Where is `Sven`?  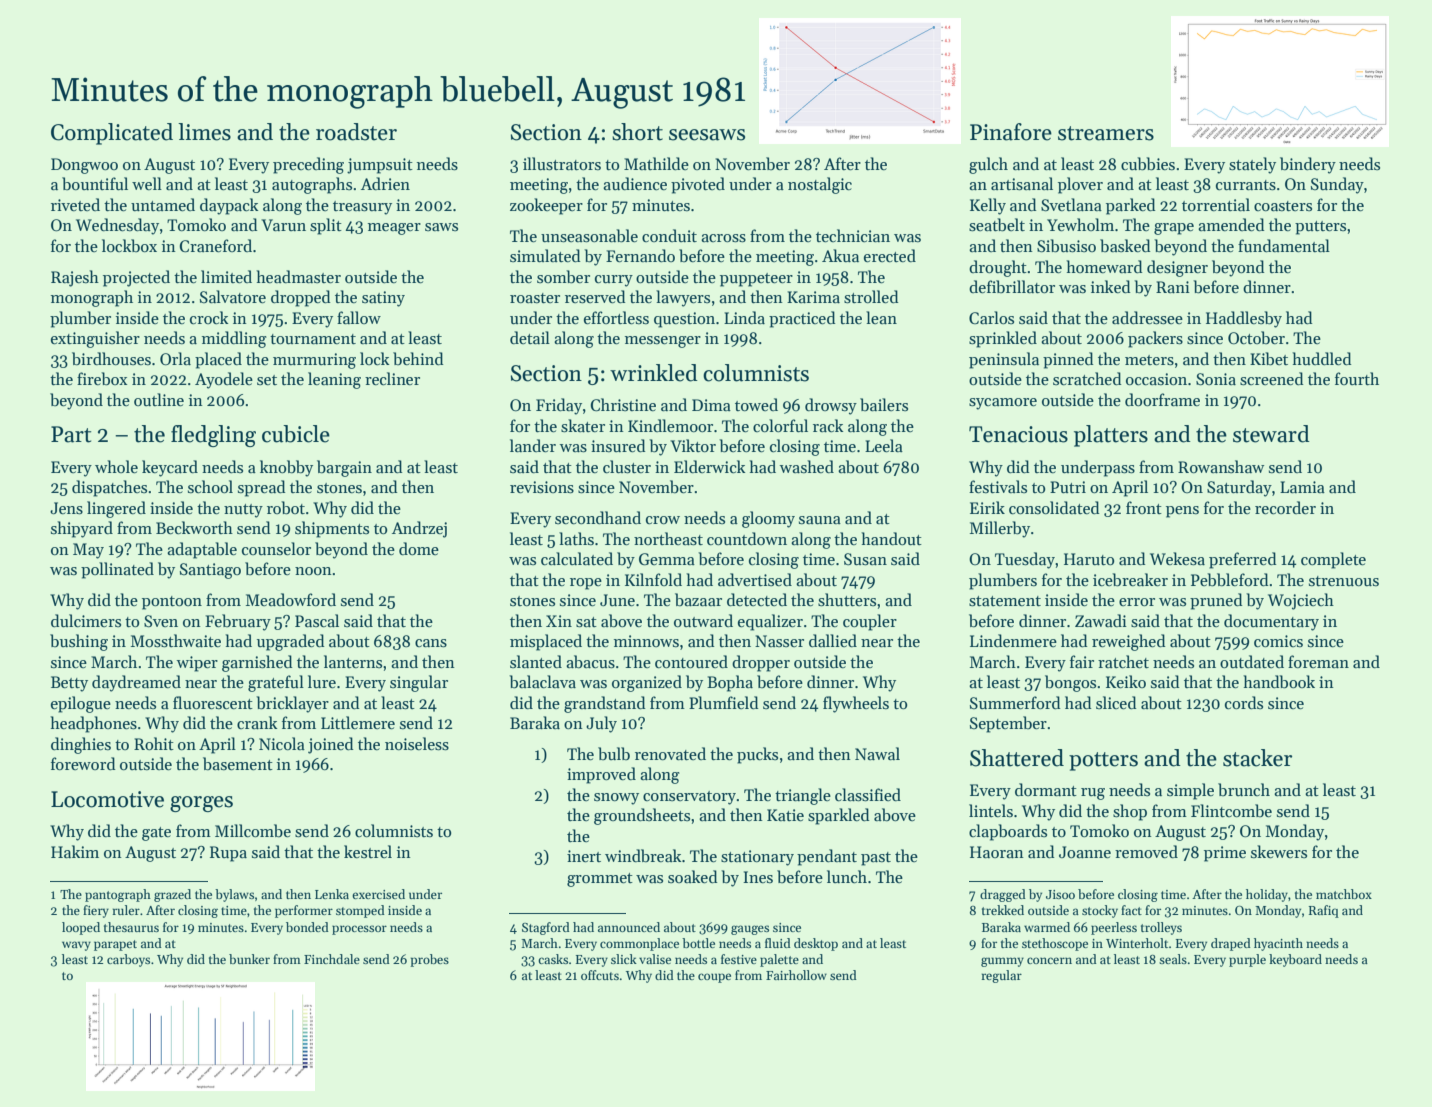
Sven is located at coordinates (161, 621).
